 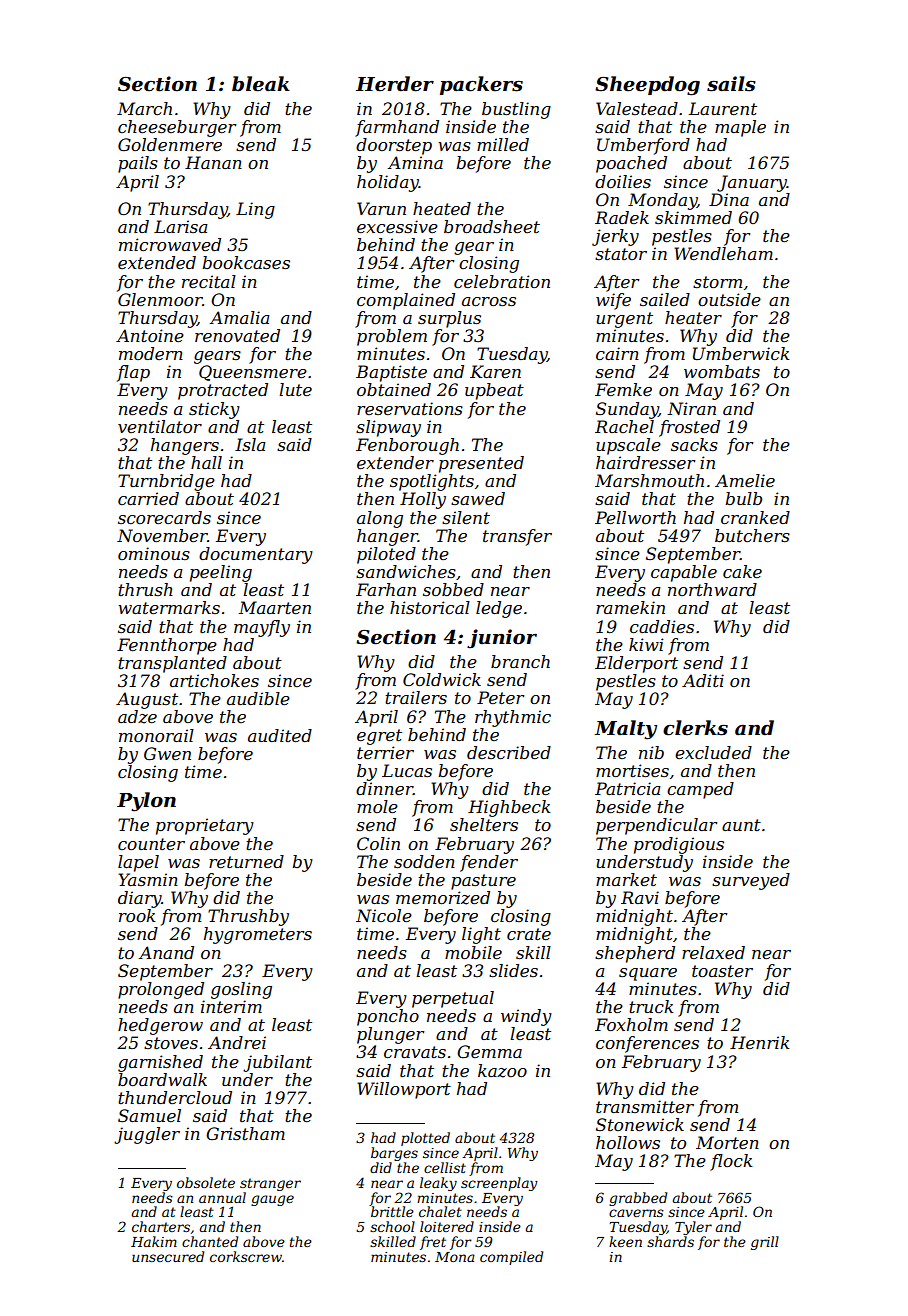 I want to click on wombats, so click(x=722, y=371).
